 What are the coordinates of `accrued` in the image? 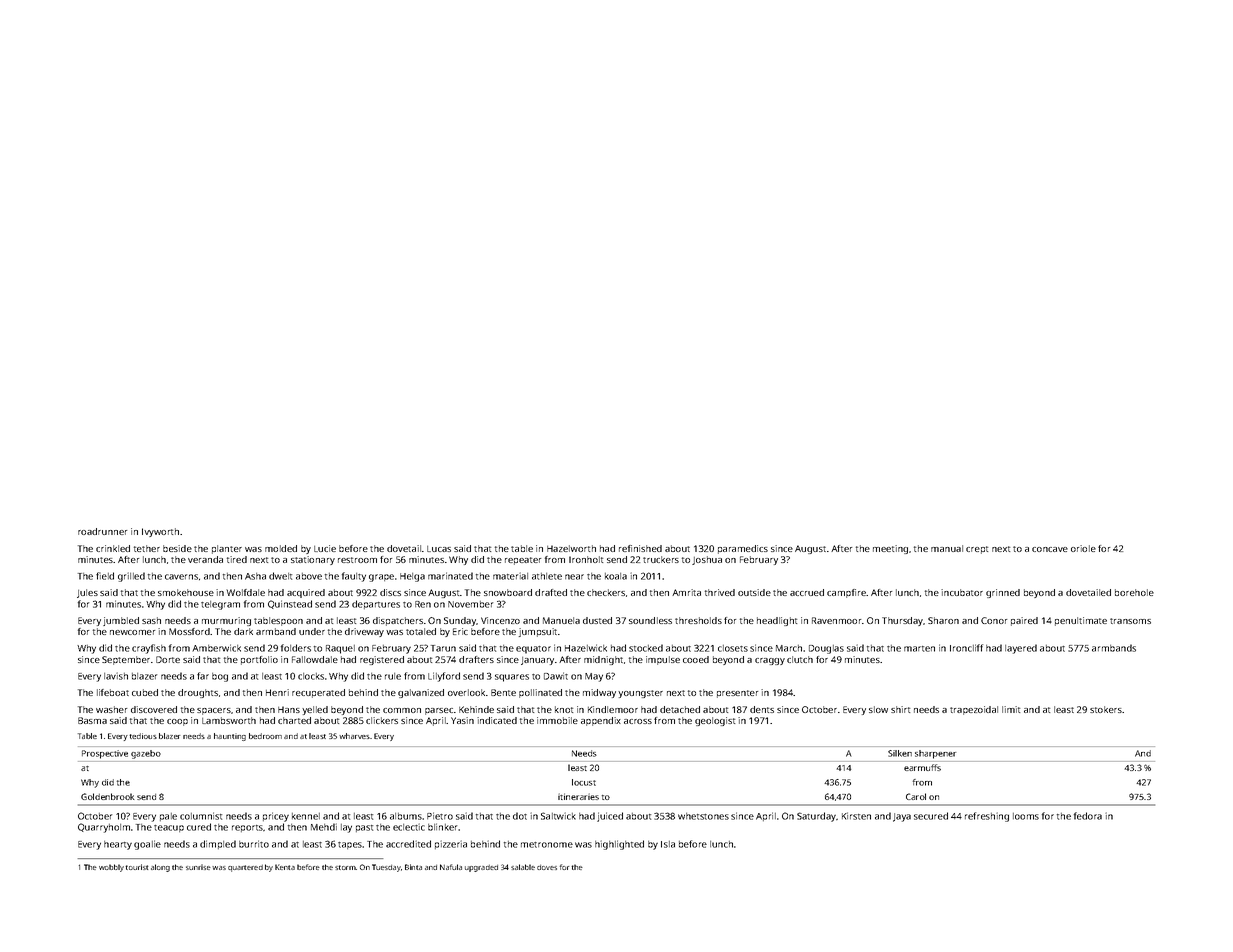 It's located at (807, 592).
